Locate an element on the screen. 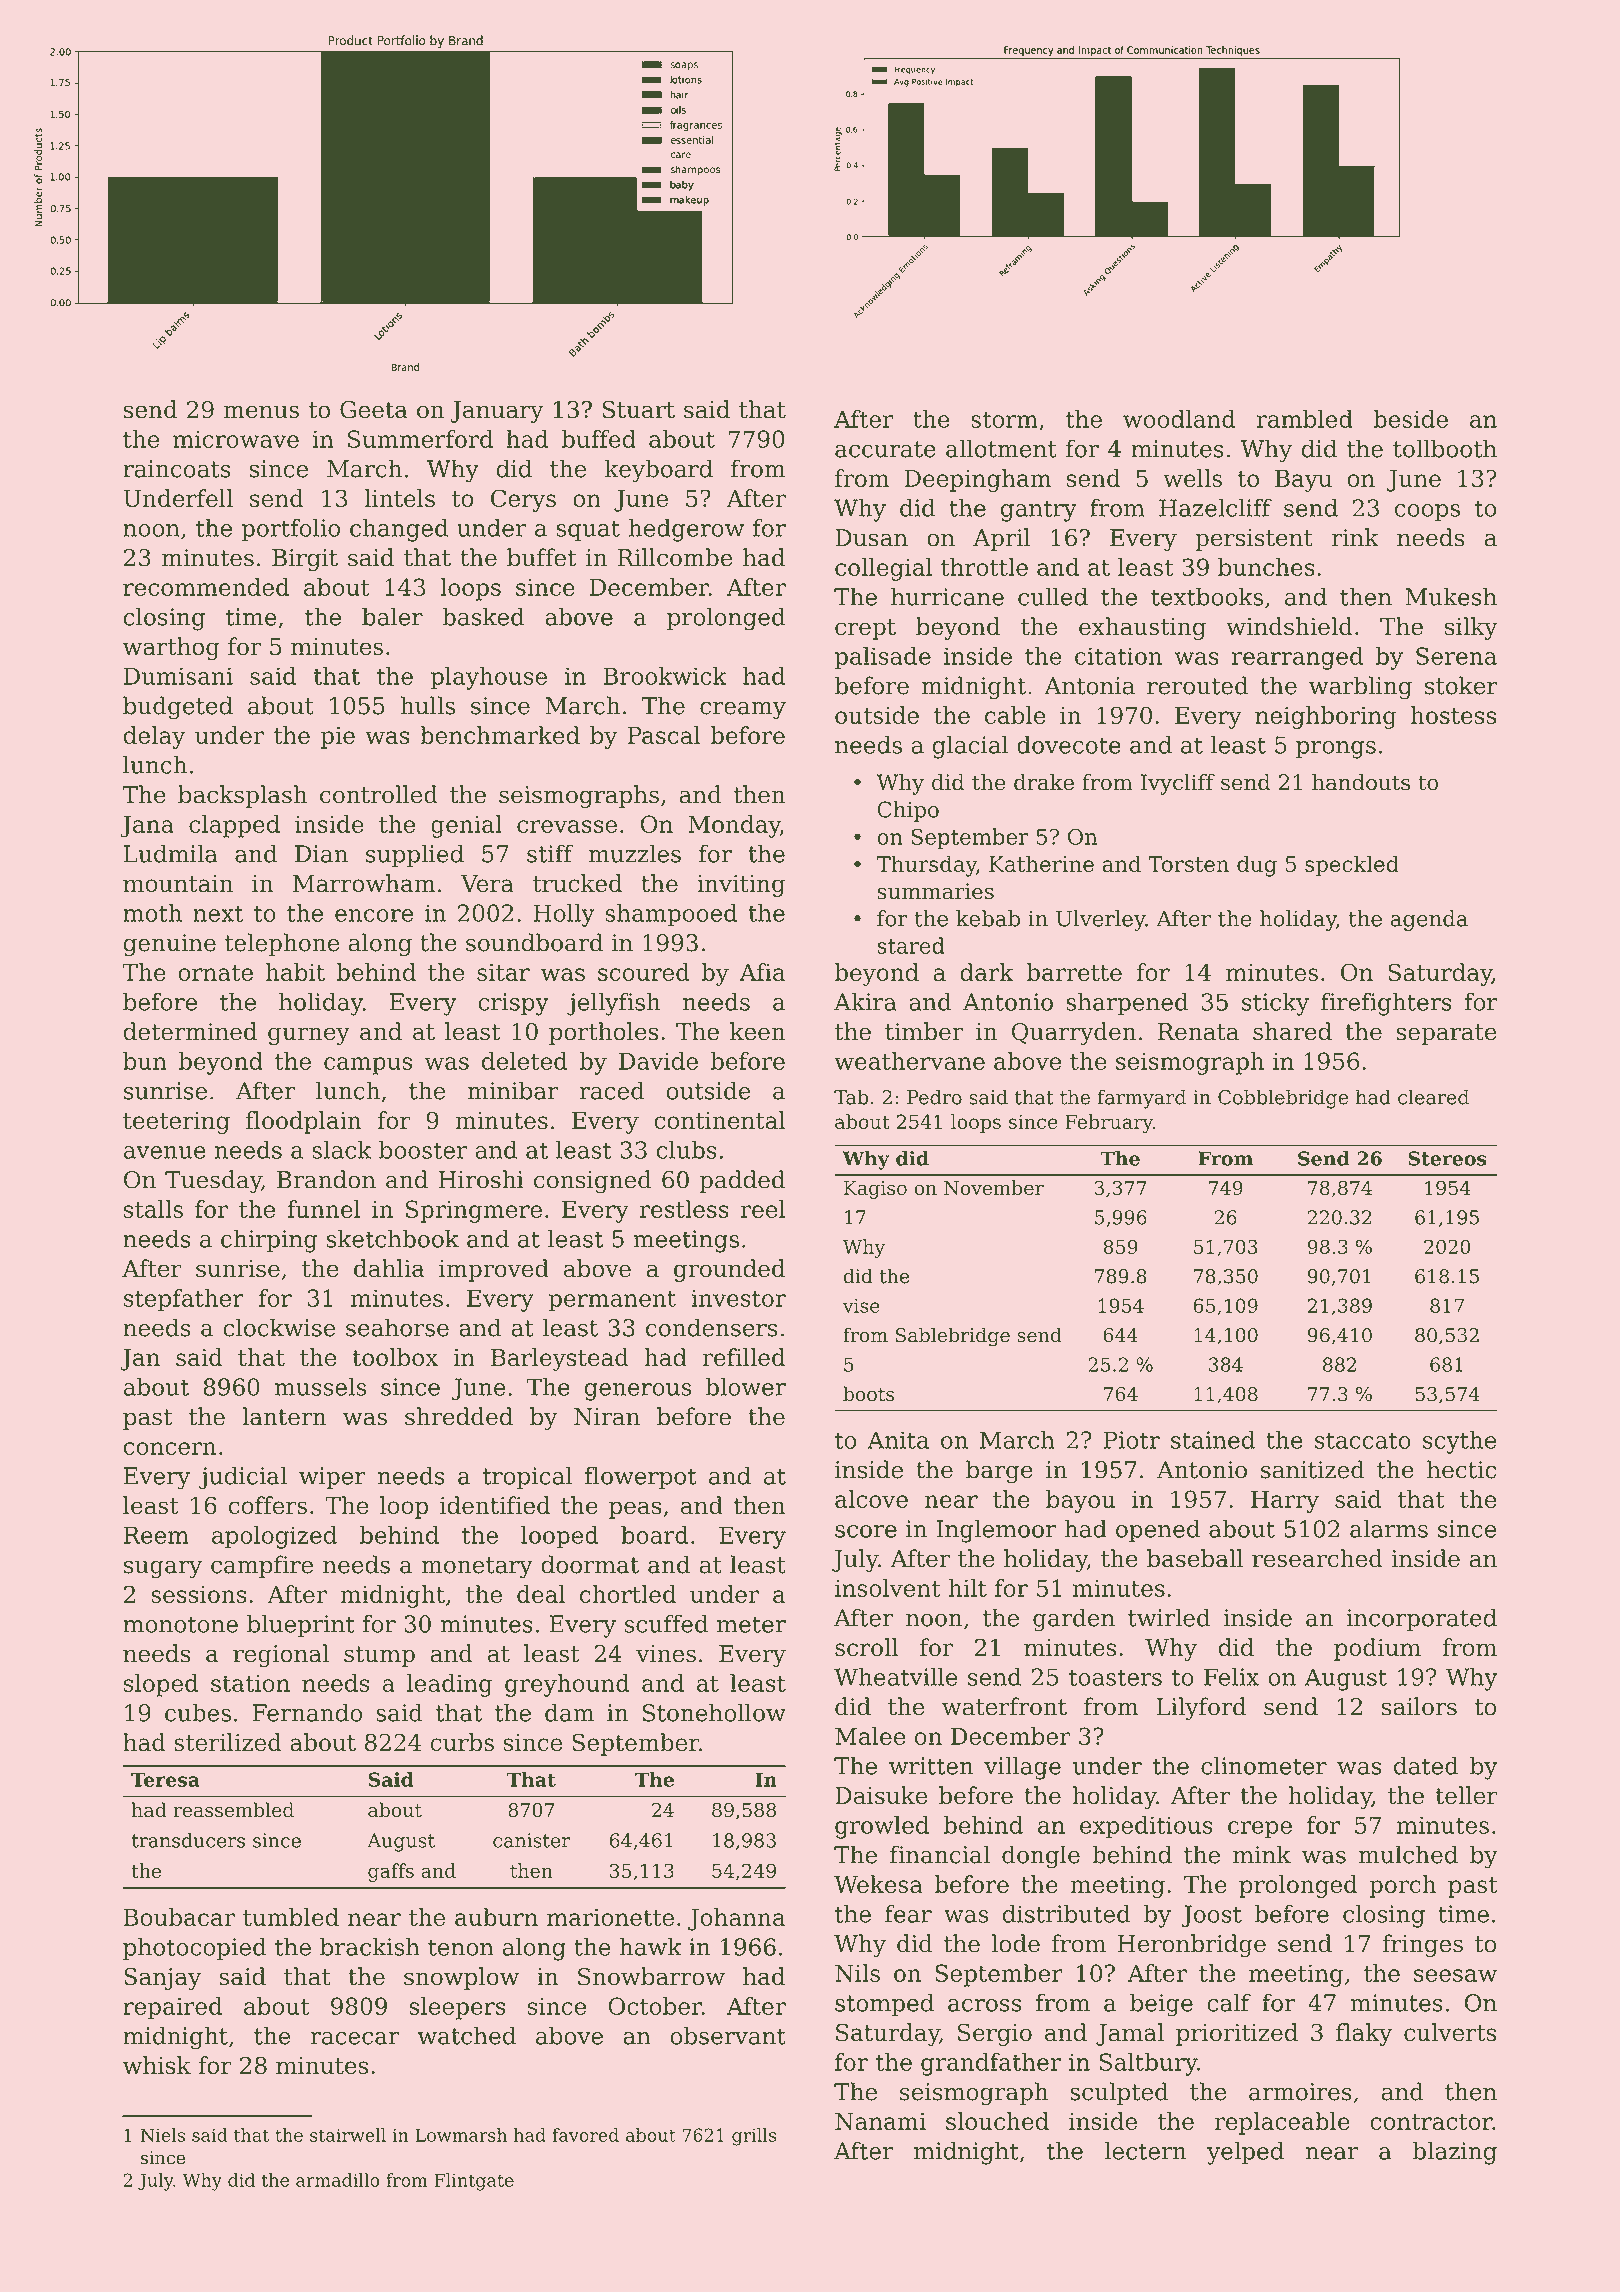 The width and height of the screenshot is (1620, 2292). Flintgate is located at coordinates (474, 2182).
